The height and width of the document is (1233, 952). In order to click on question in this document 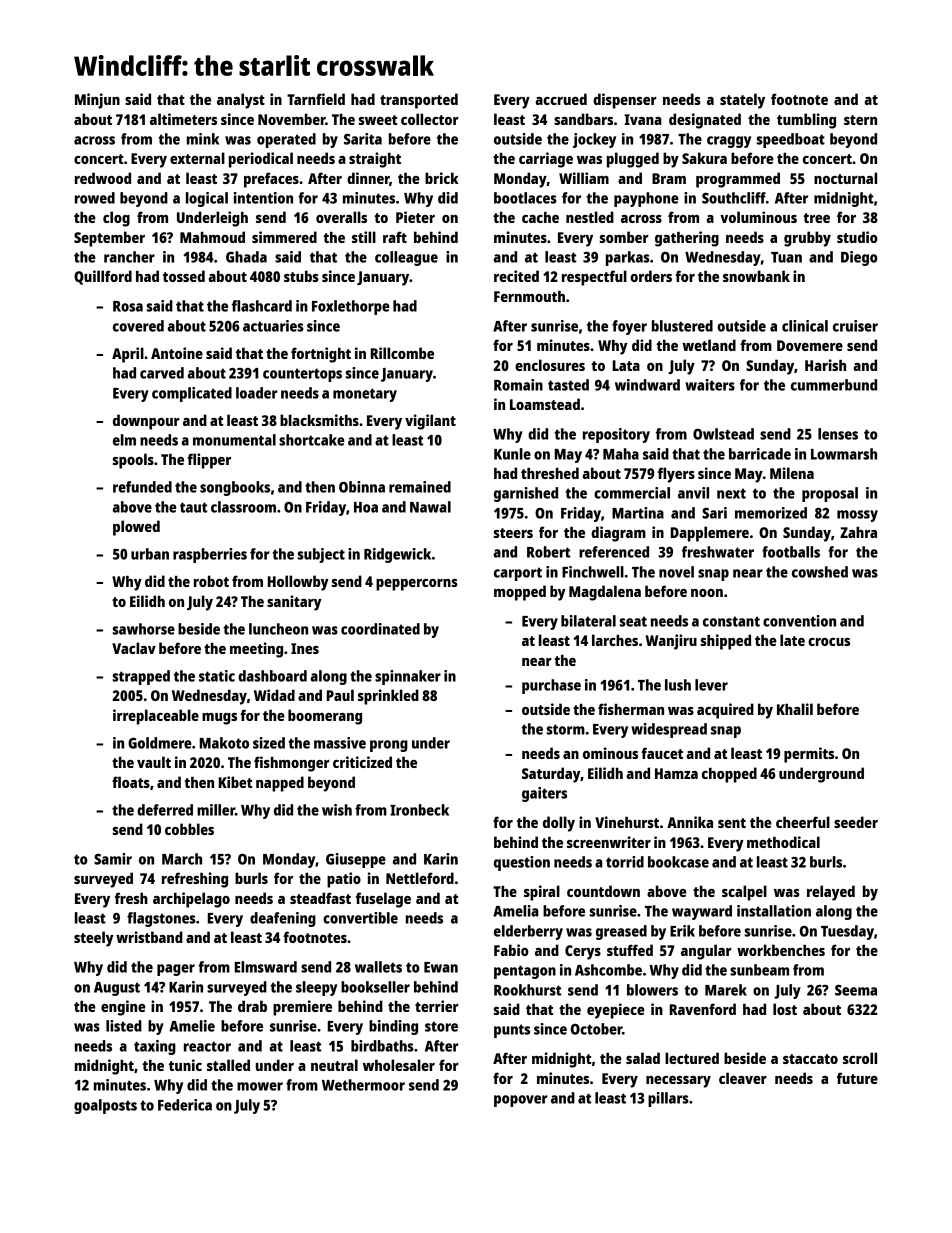, I will do `click(522, 863)`.
